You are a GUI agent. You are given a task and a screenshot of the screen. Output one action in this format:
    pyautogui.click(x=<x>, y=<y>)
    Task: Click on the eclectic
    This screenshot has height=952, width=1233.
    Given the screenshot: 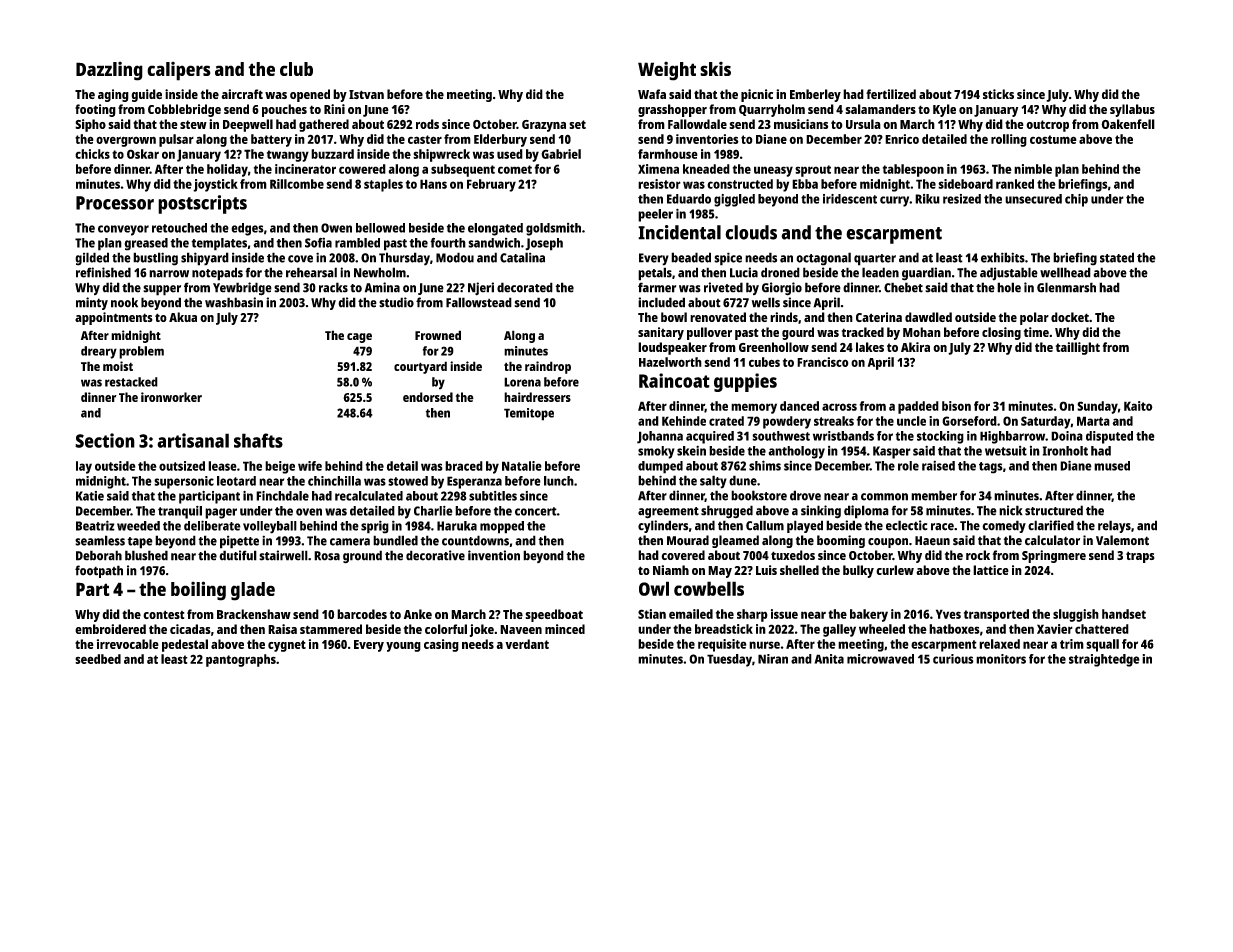 What is the action you would take?
    pyautogui.click(x=907, y=525)
